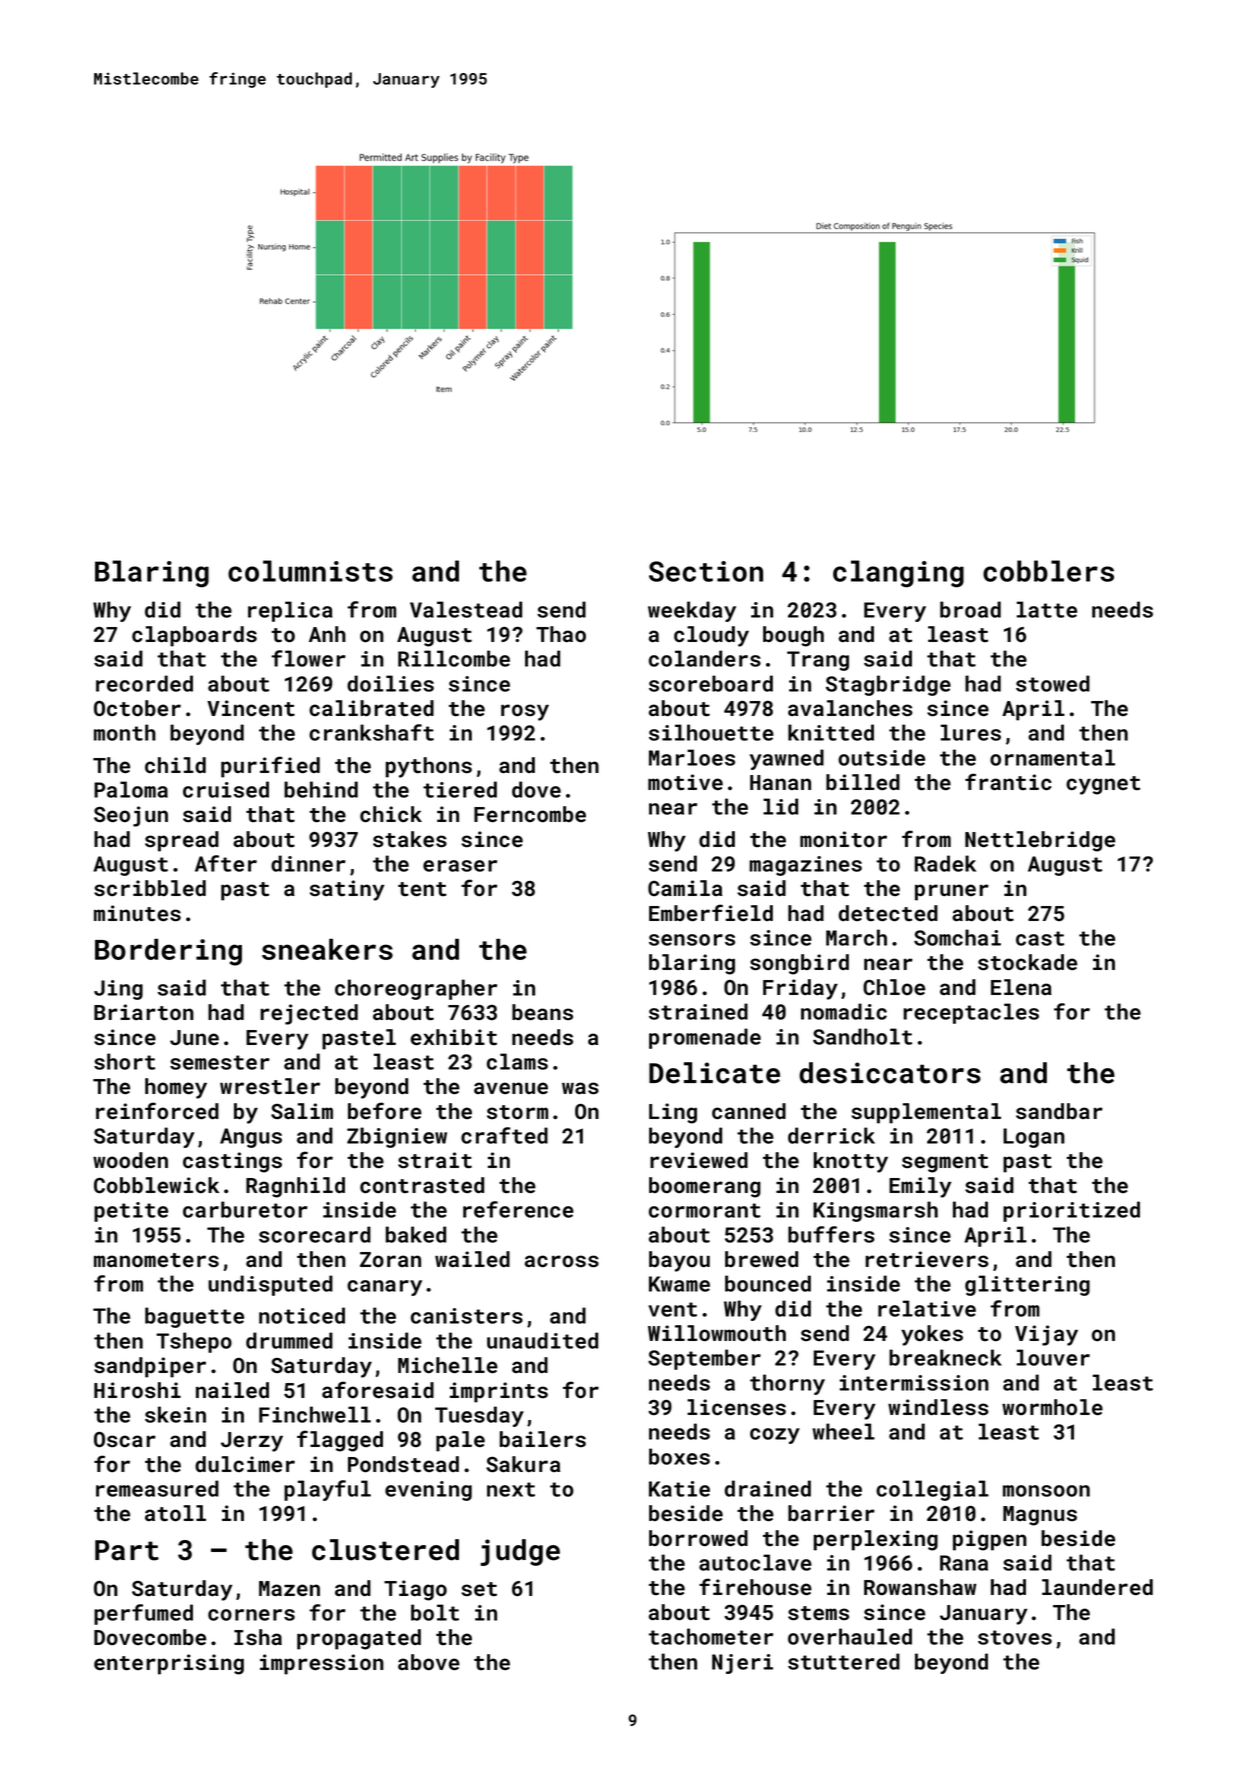  I want to click on impression, so click(322, 1664).
